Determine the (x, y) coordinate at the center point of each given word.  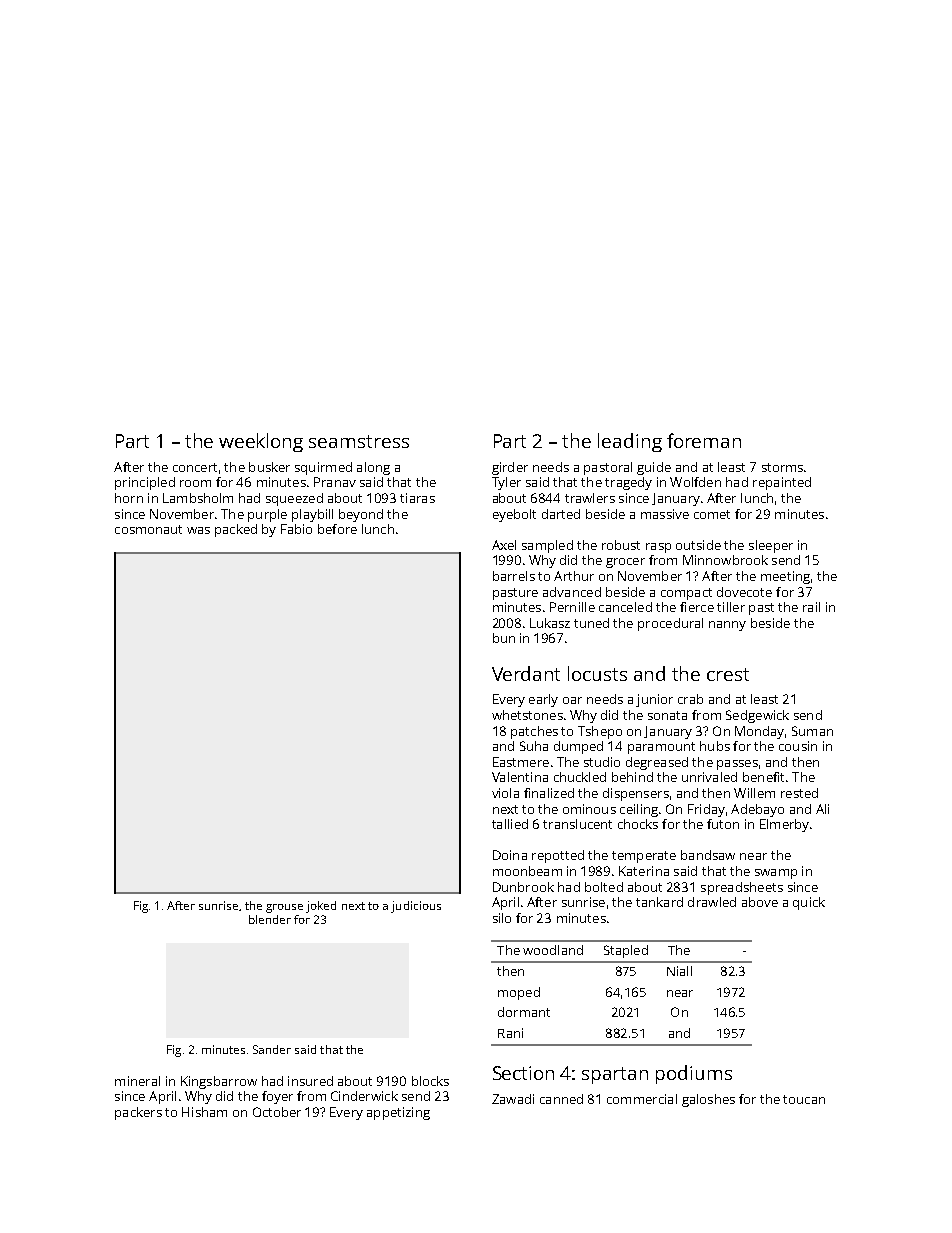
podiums (694, 1074)
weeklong (261, 442)
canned (561, 1099)
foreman (704, 440)
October (277, 1112)
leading (630, 442)
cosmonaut (148, 529)
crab (690, 699)
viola (505, 793)
